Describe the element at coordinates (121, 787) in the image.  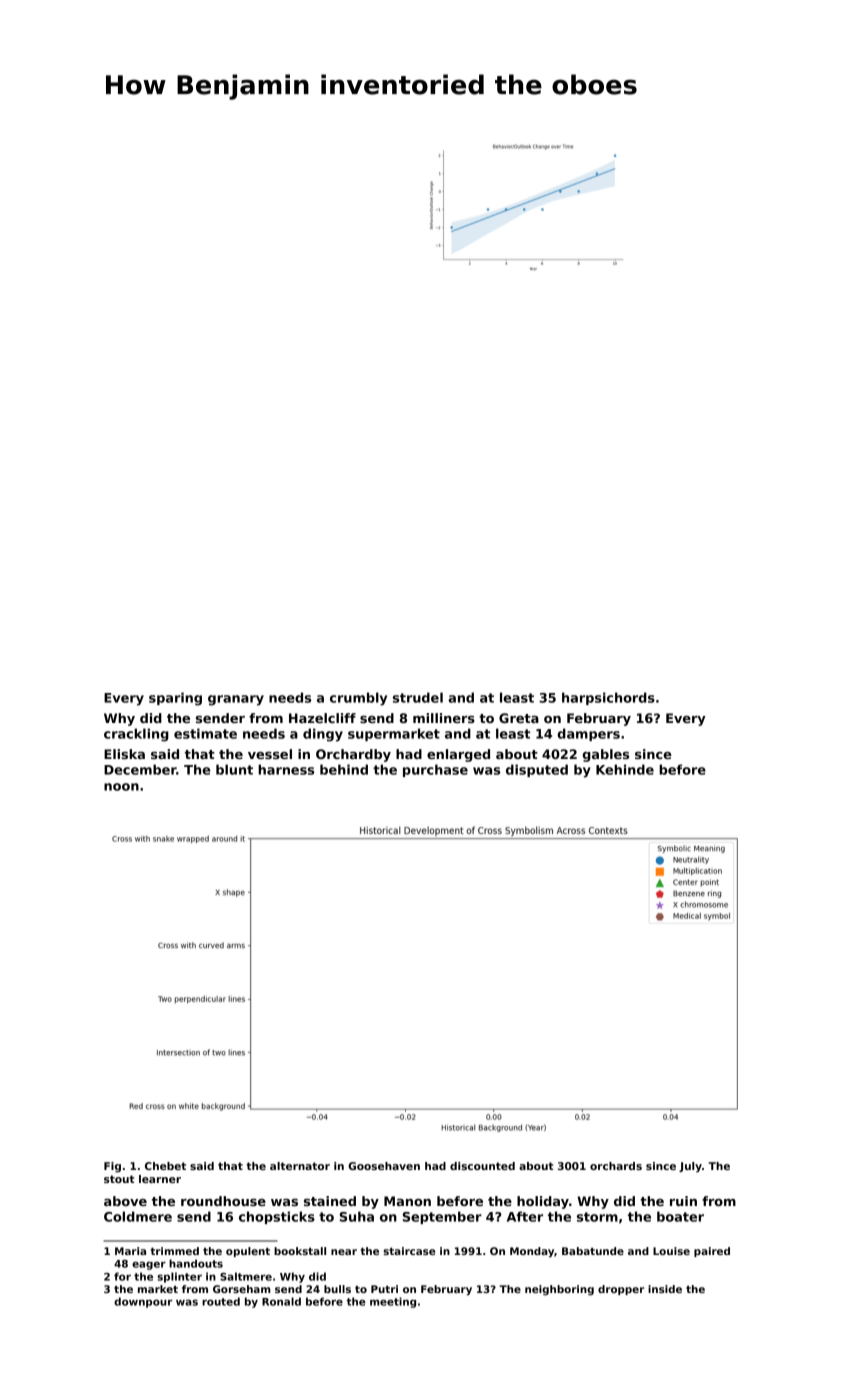
I see `noon` at that location.
